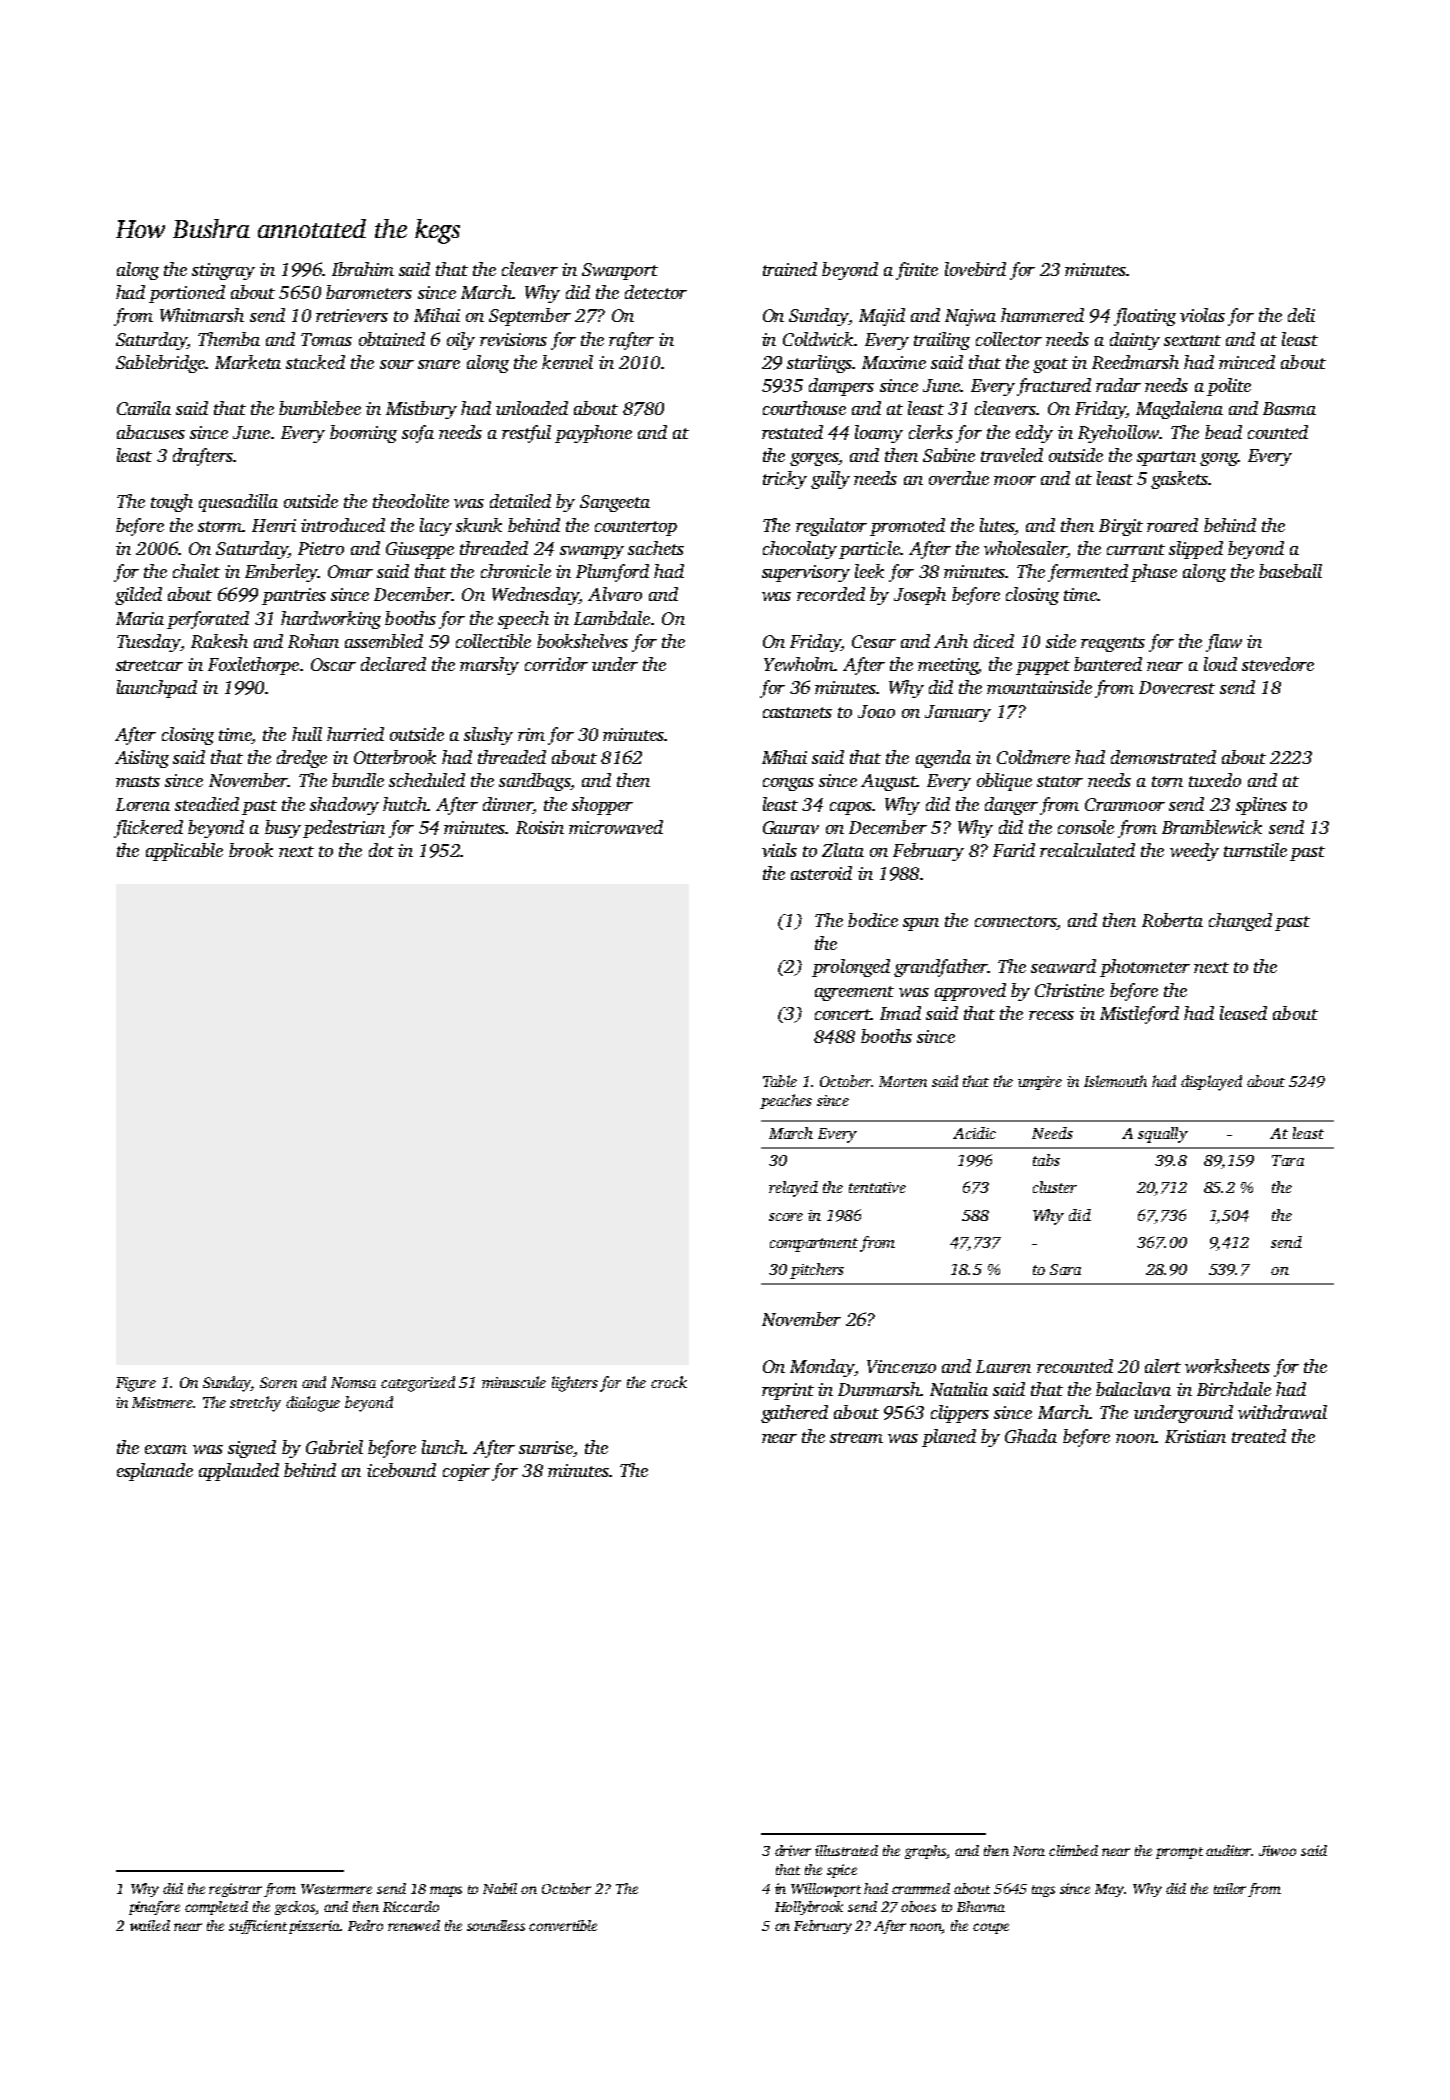  I want to click on Jiwoo, so click(1277, 1850).
